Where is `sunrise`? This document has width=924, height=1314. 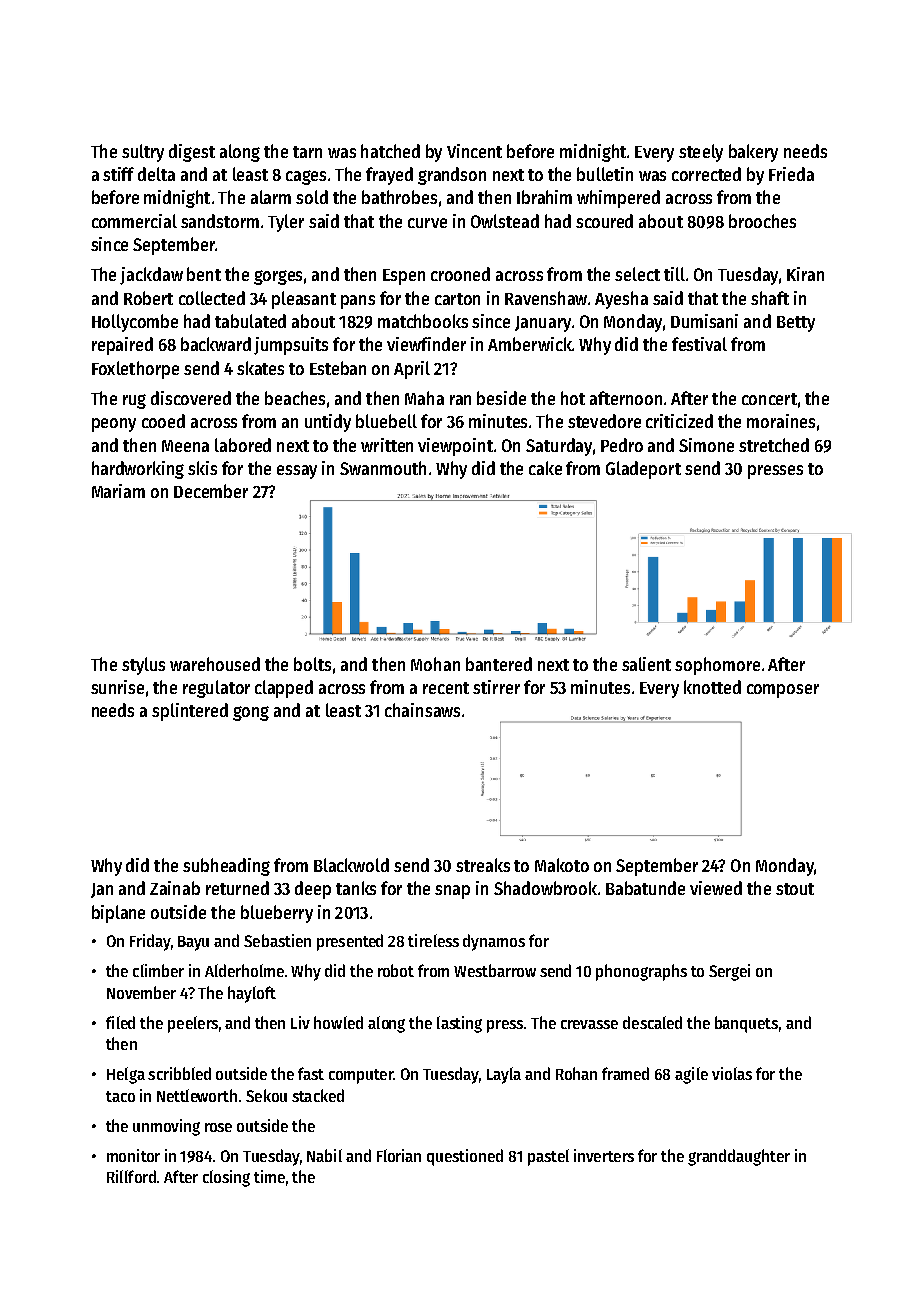 sunrise is located at coordinates (117, 687).
